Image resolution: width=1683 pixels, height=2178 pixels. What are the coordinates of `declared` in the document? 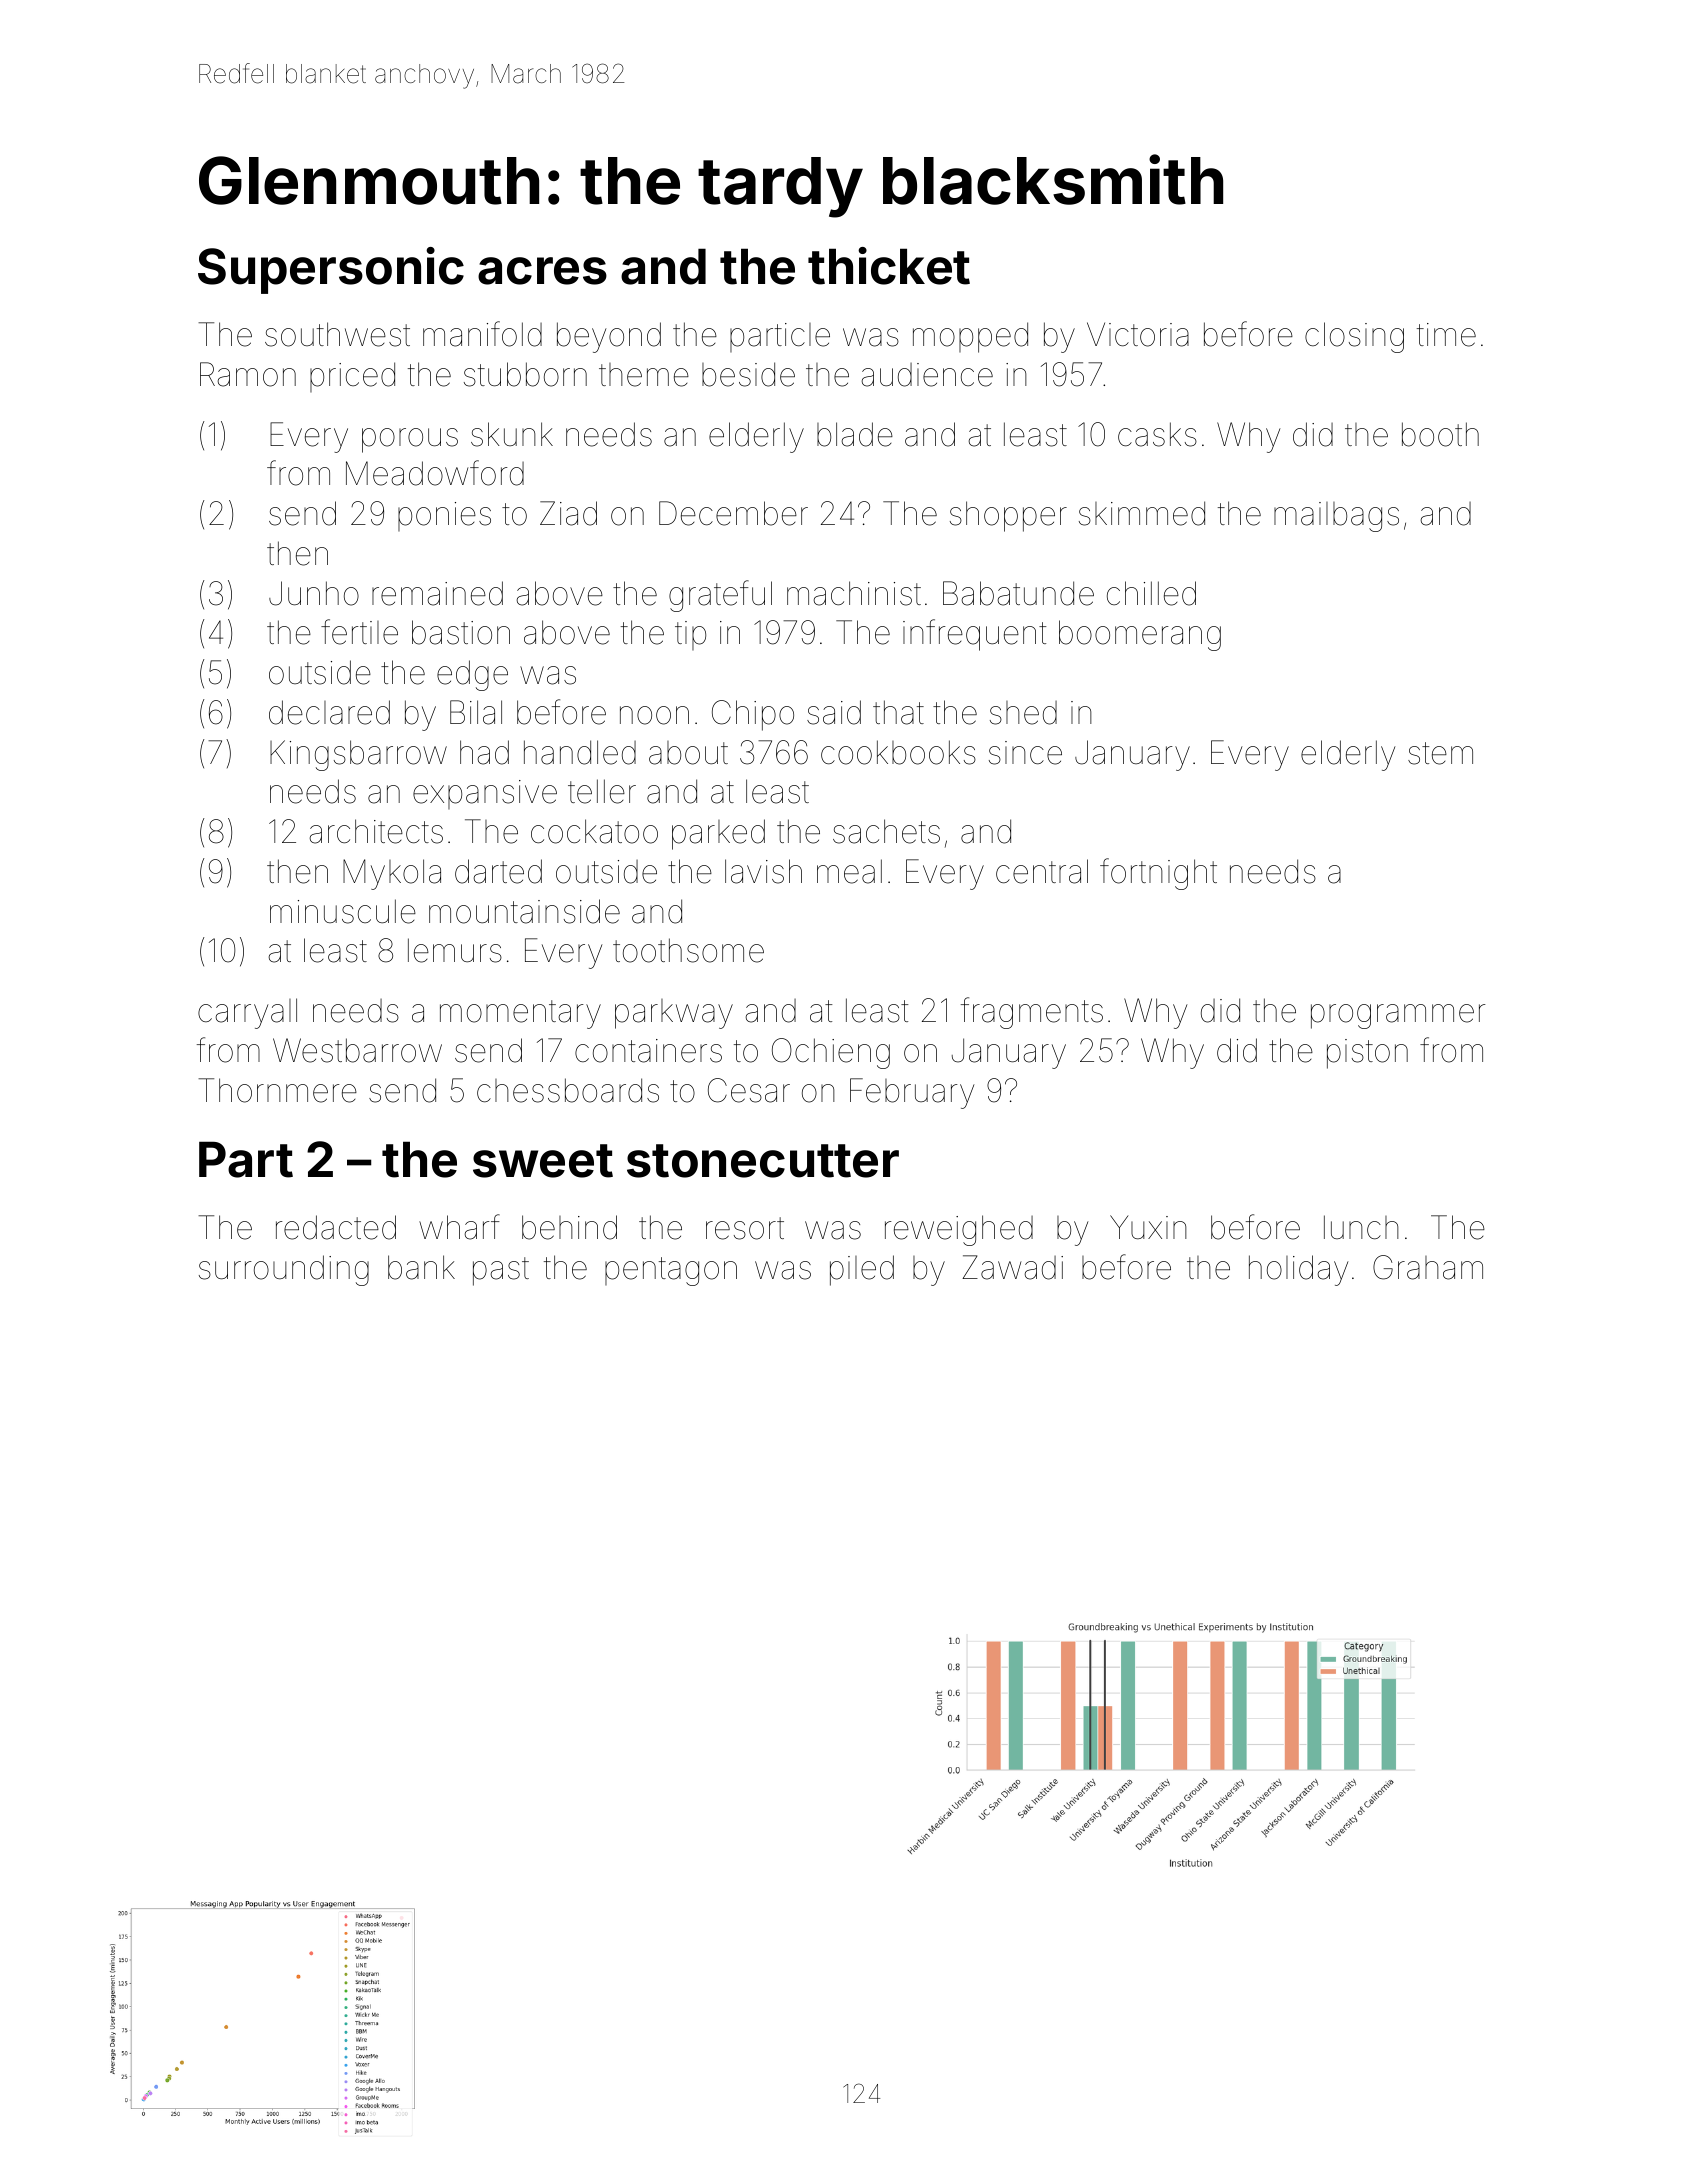 It's located at (329, 712).
